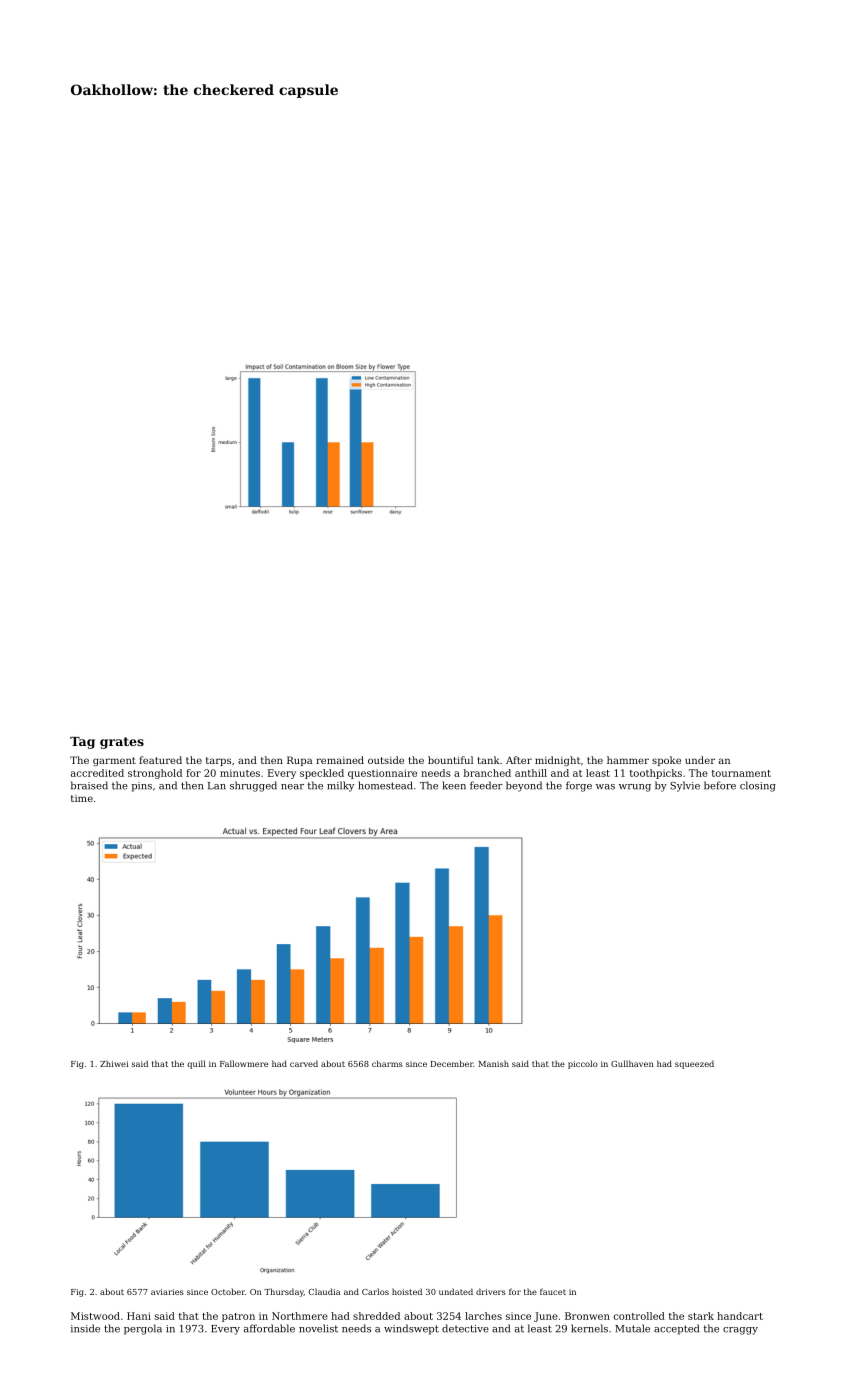 Image resolution: width=849 pixels, height=1400 pixels. I want to click on aviaries, so click(167, 1292).
